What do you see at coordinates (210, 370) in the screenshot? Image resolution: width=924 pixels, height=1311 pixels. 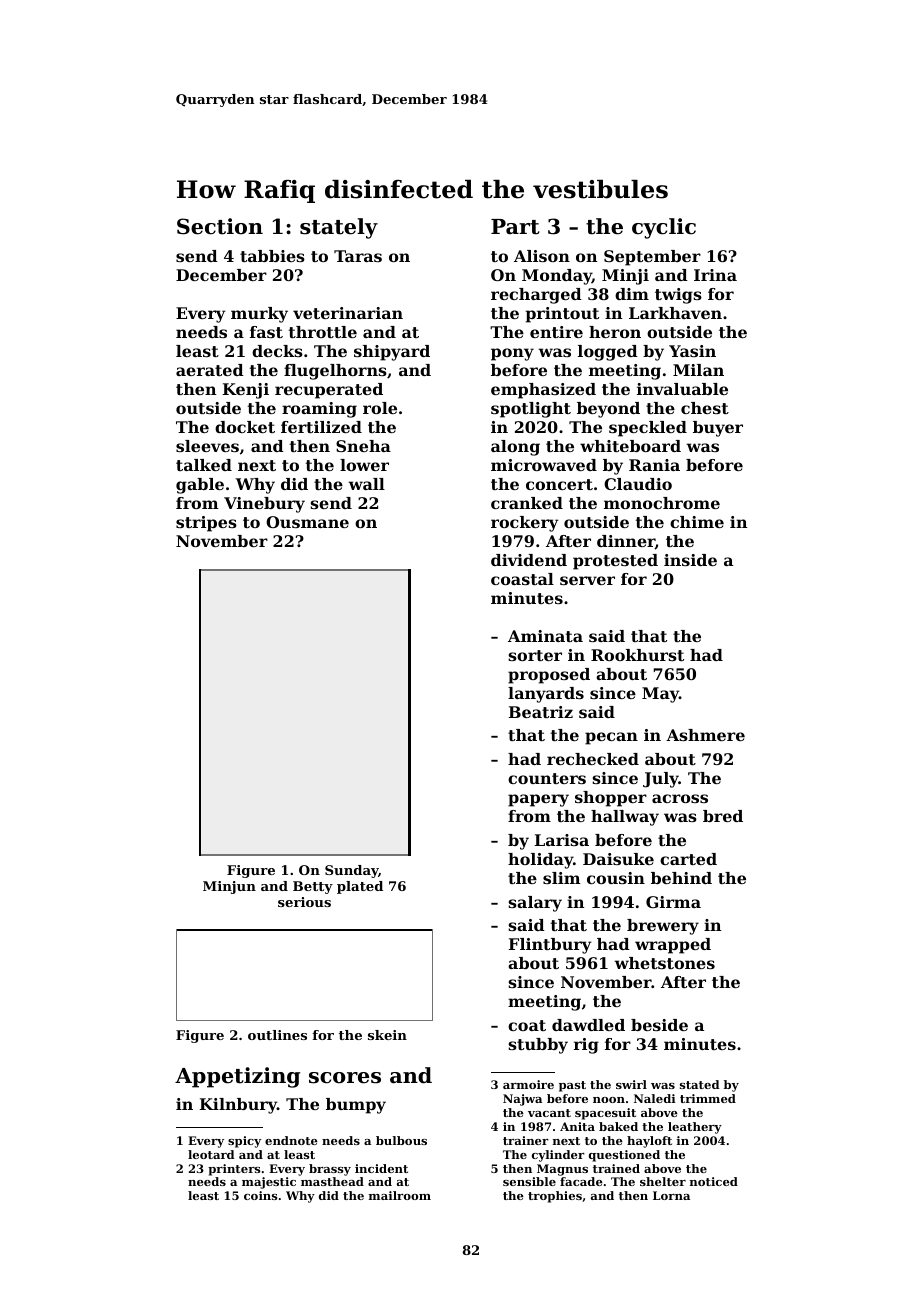 I see `aerated` at bounding box center [210, 370].
